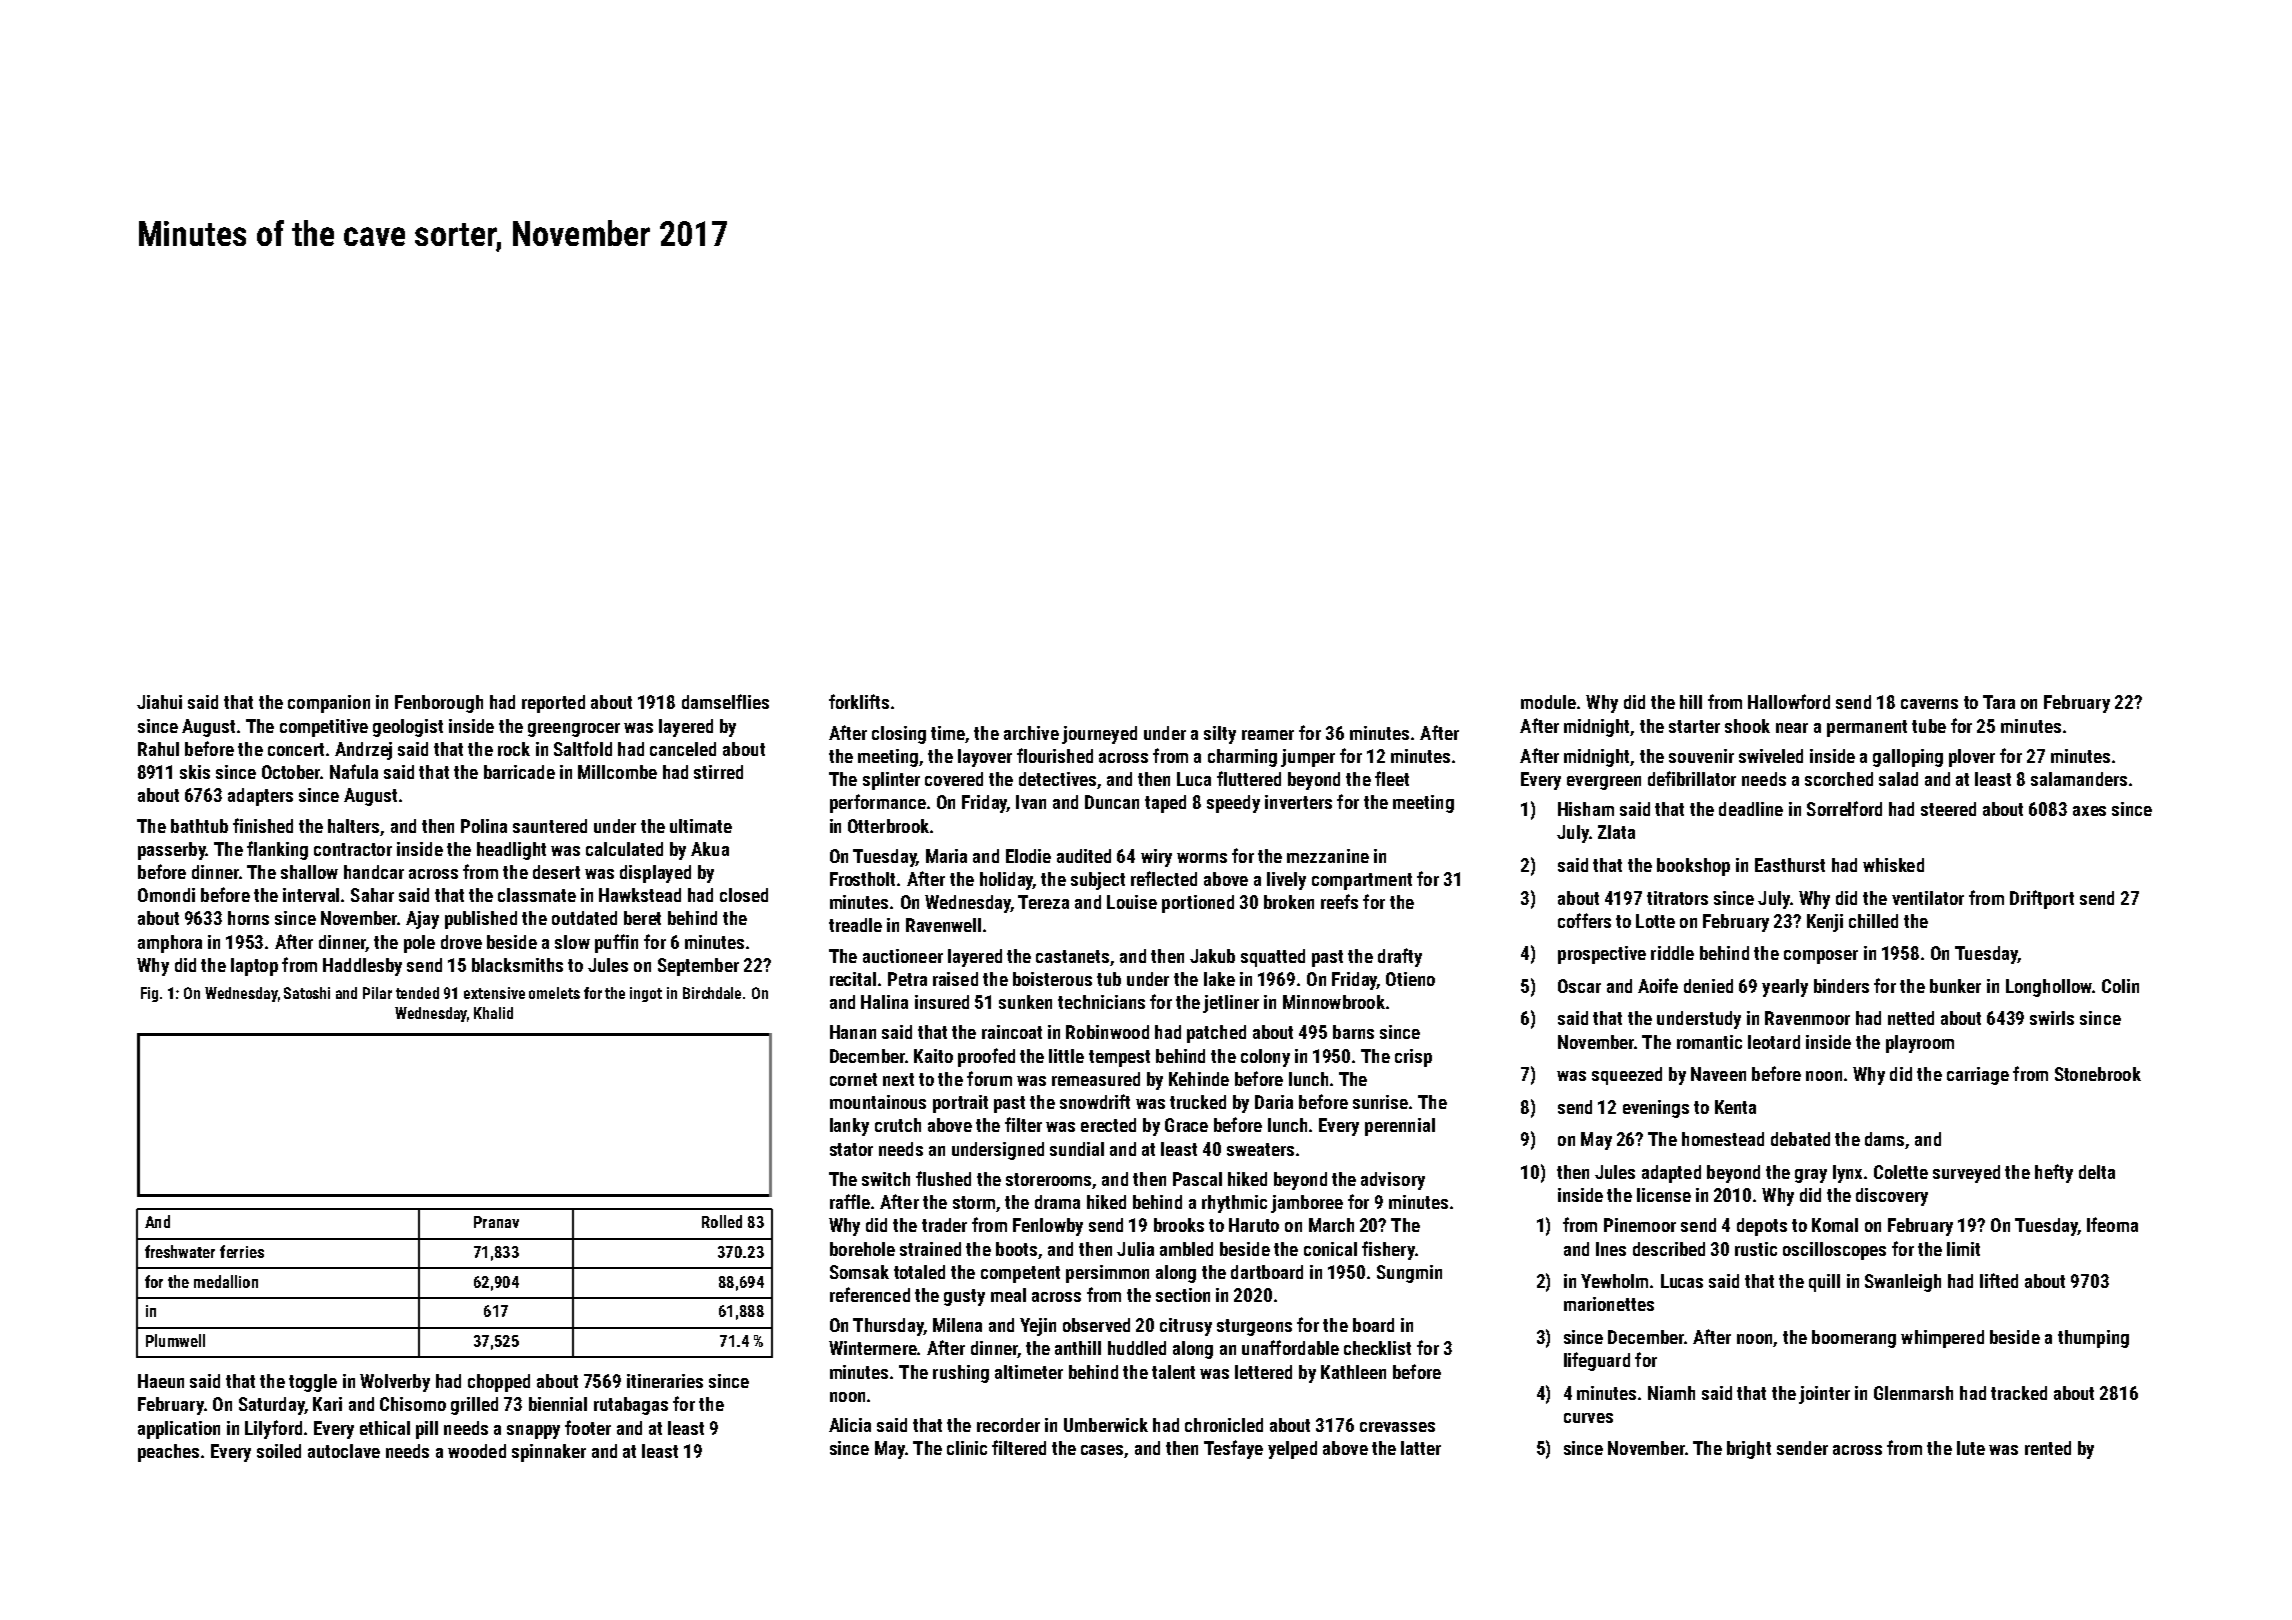 This screenshot has width=2292, height=1620. Describe the element at coordinates (1640, 1225) in the screenshot. I see `Pinemoor` at that location.
